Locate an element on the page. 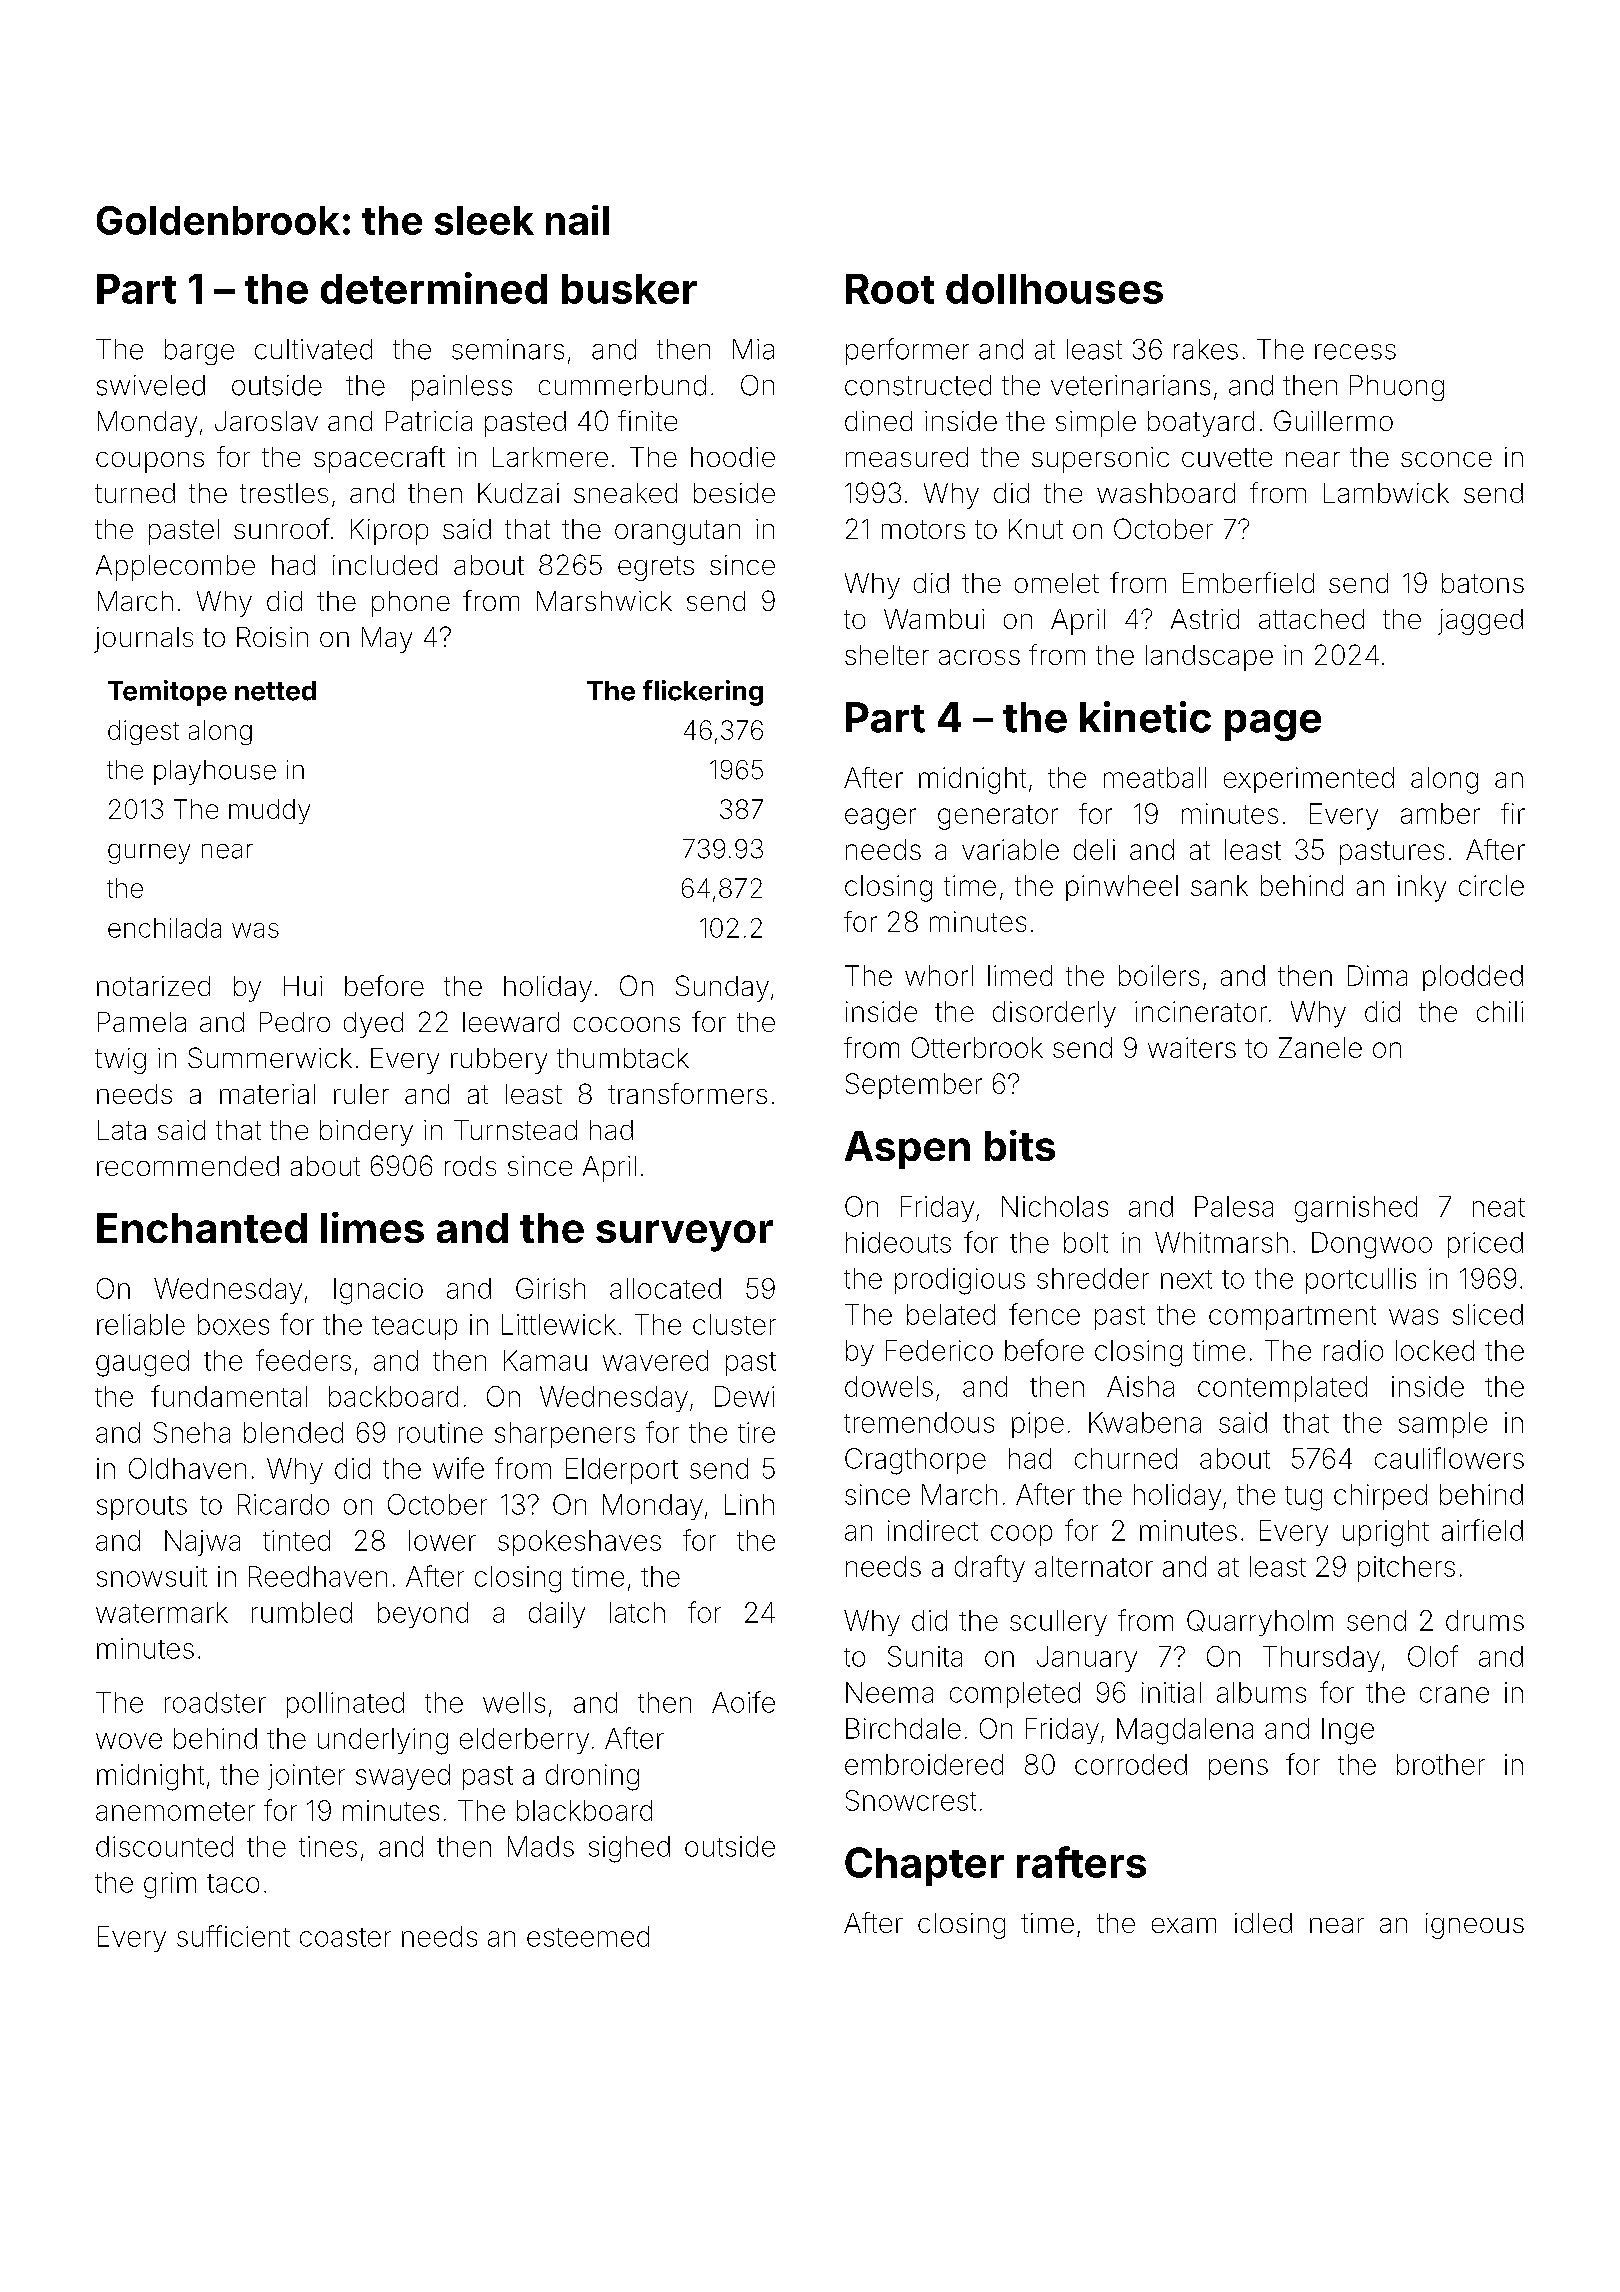 This page has height=2292, width=1620. eager is located at coordinates (880, 819).
